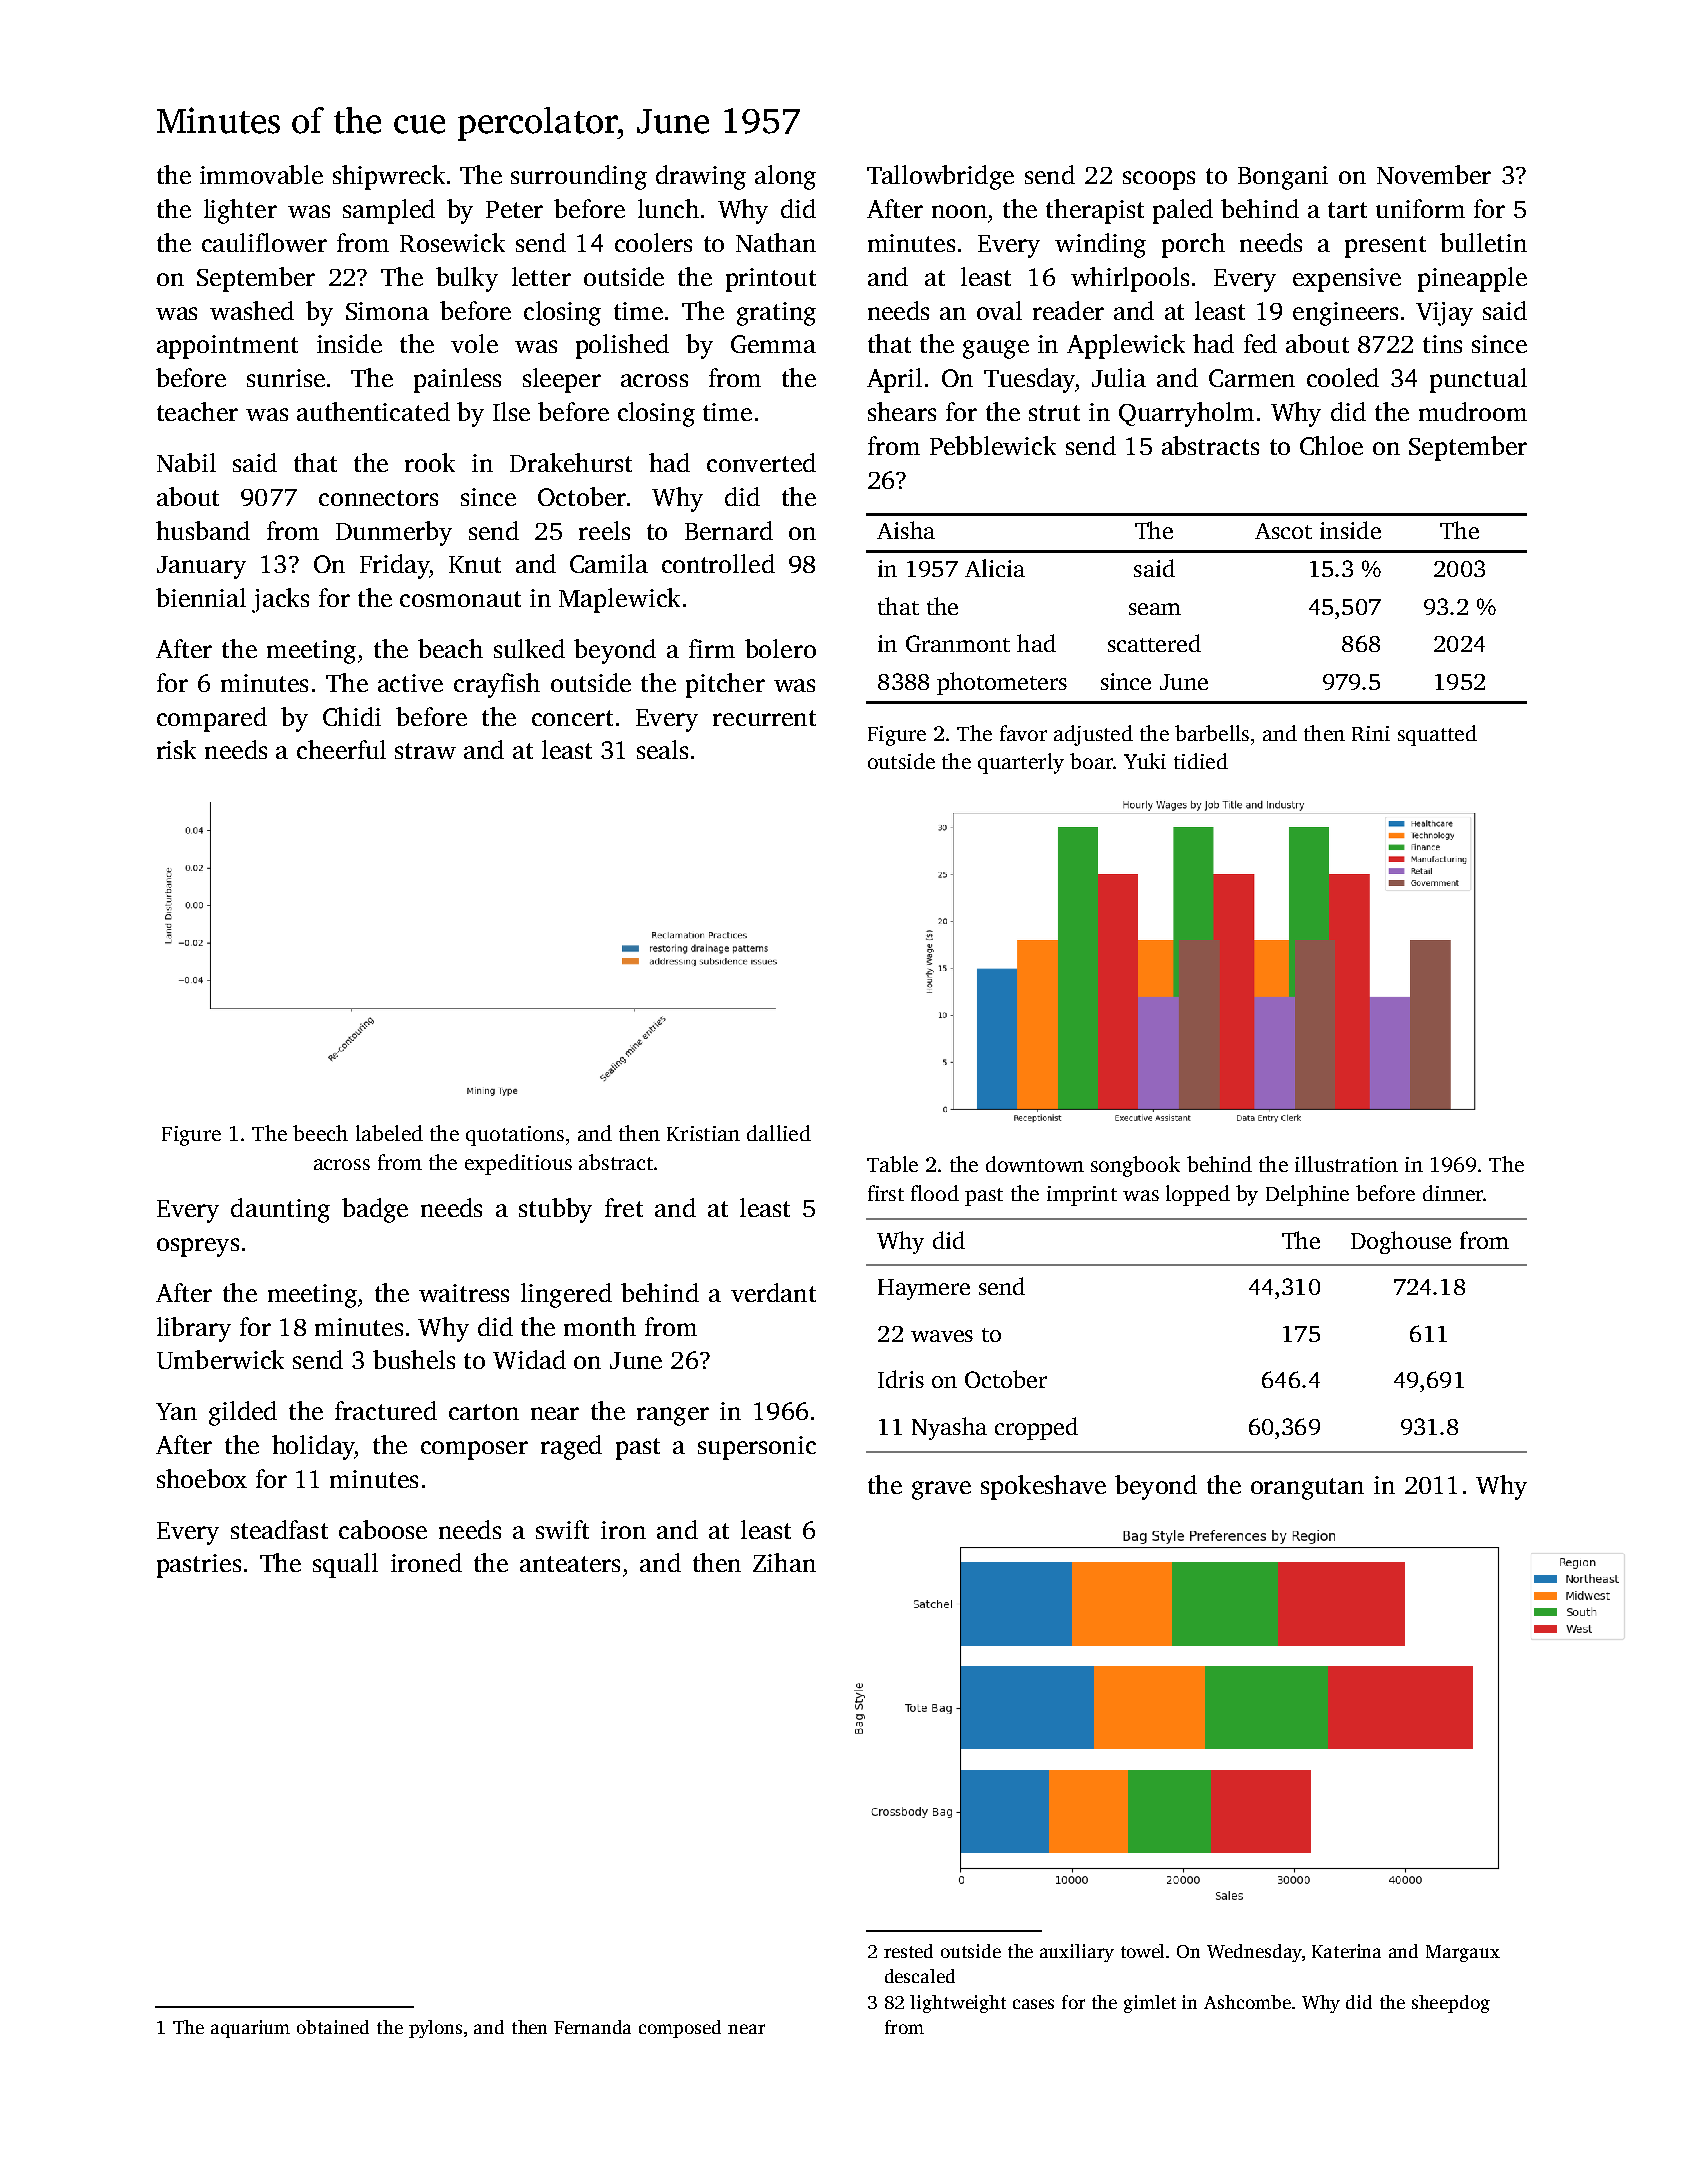 This document has width=1683, height=2178. Describe the element at coordinates (198, 1247) in the document. I see `ospreys` at that location.
